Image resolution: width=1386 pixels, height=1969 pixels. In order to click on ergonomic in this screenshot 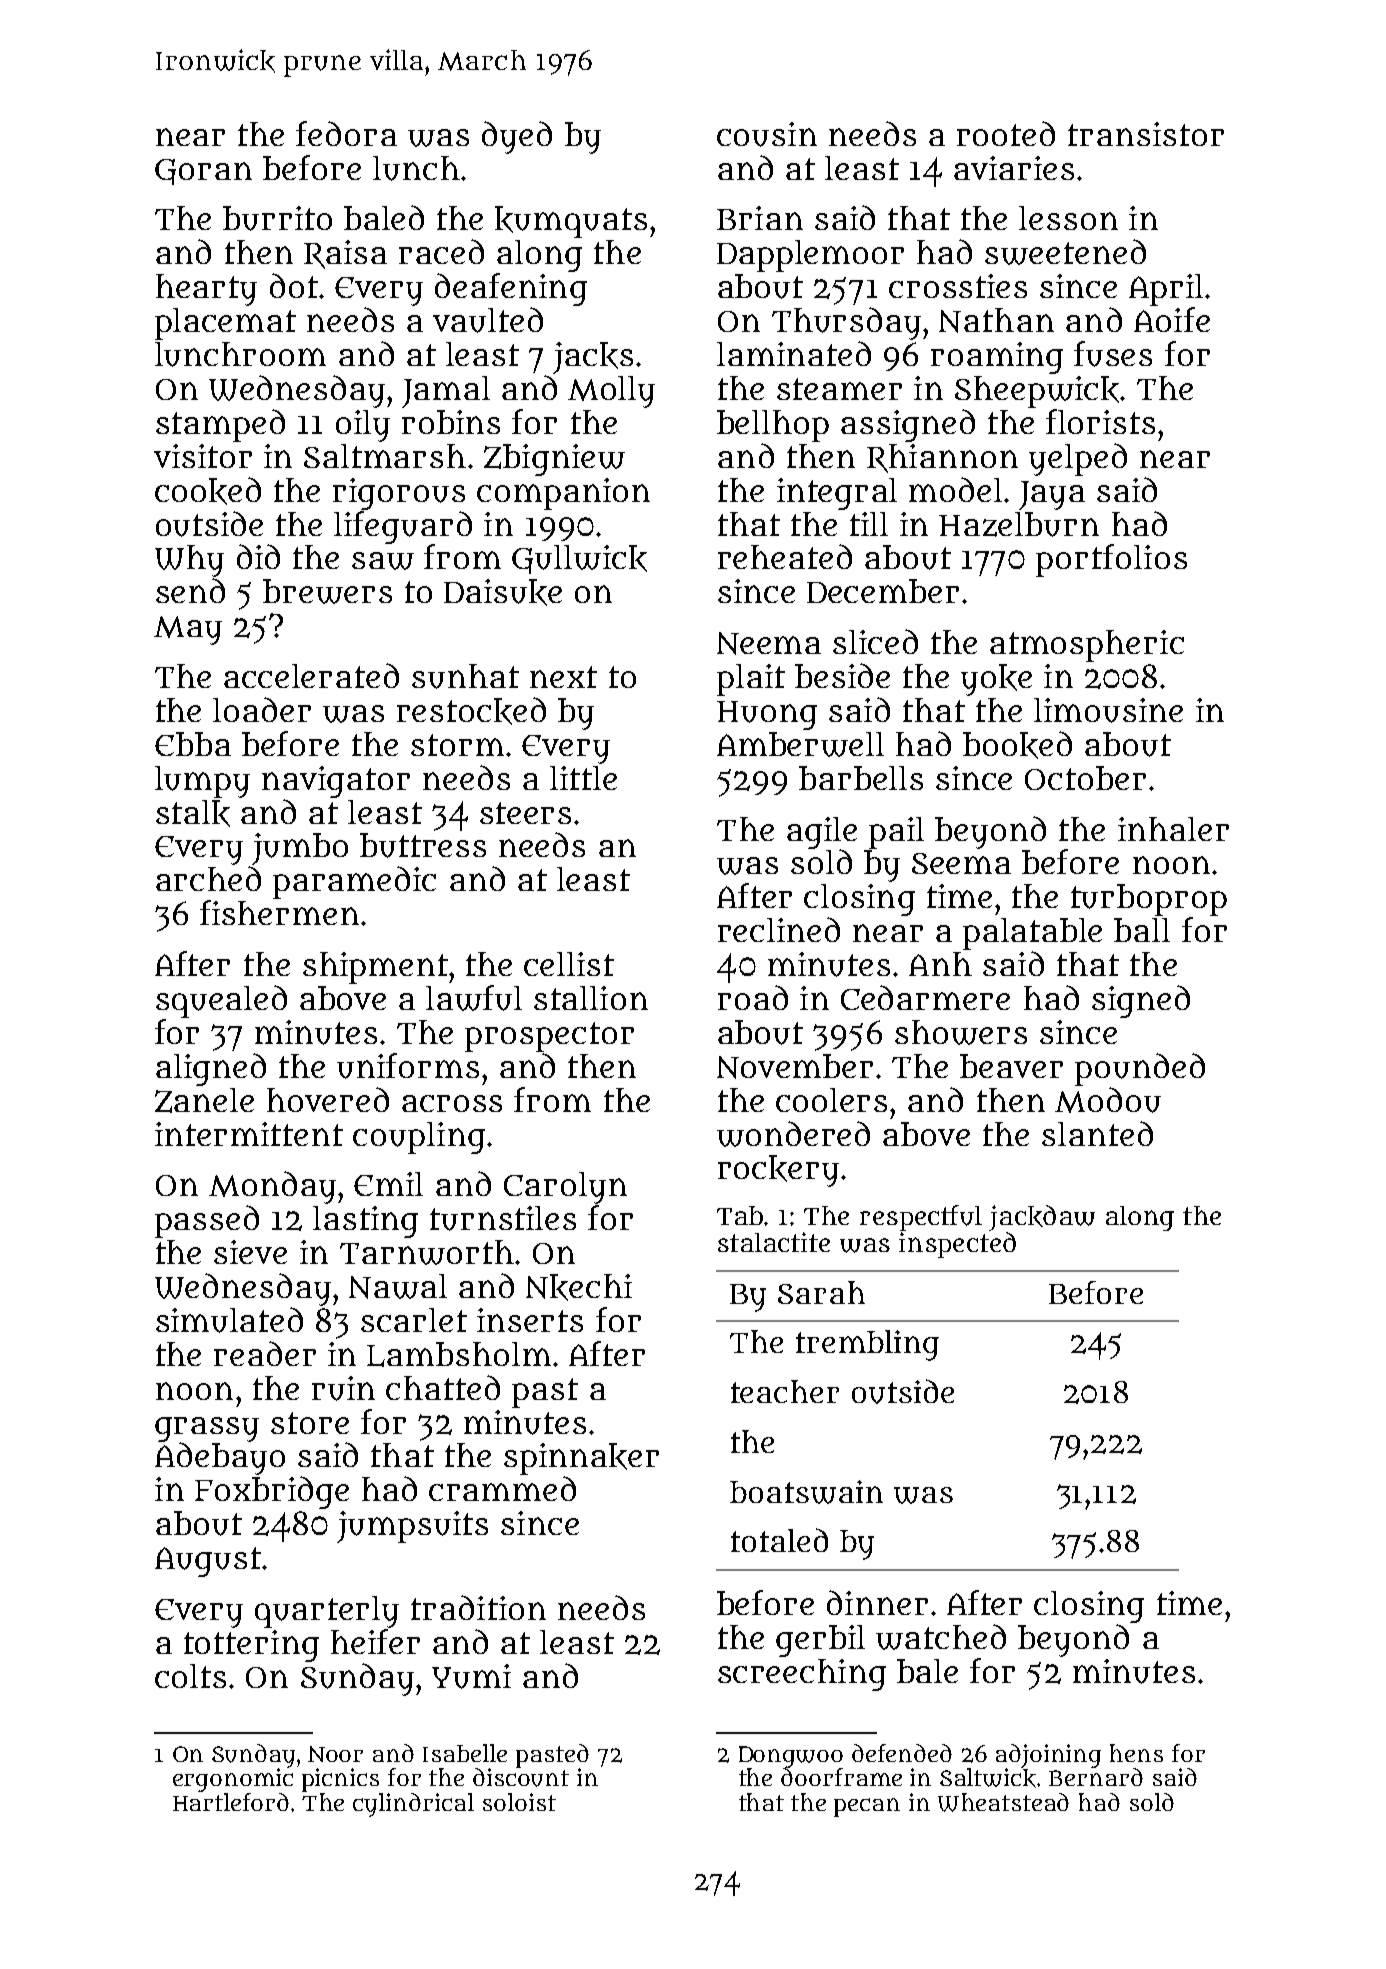, I will do `click(233, 1780)`.
